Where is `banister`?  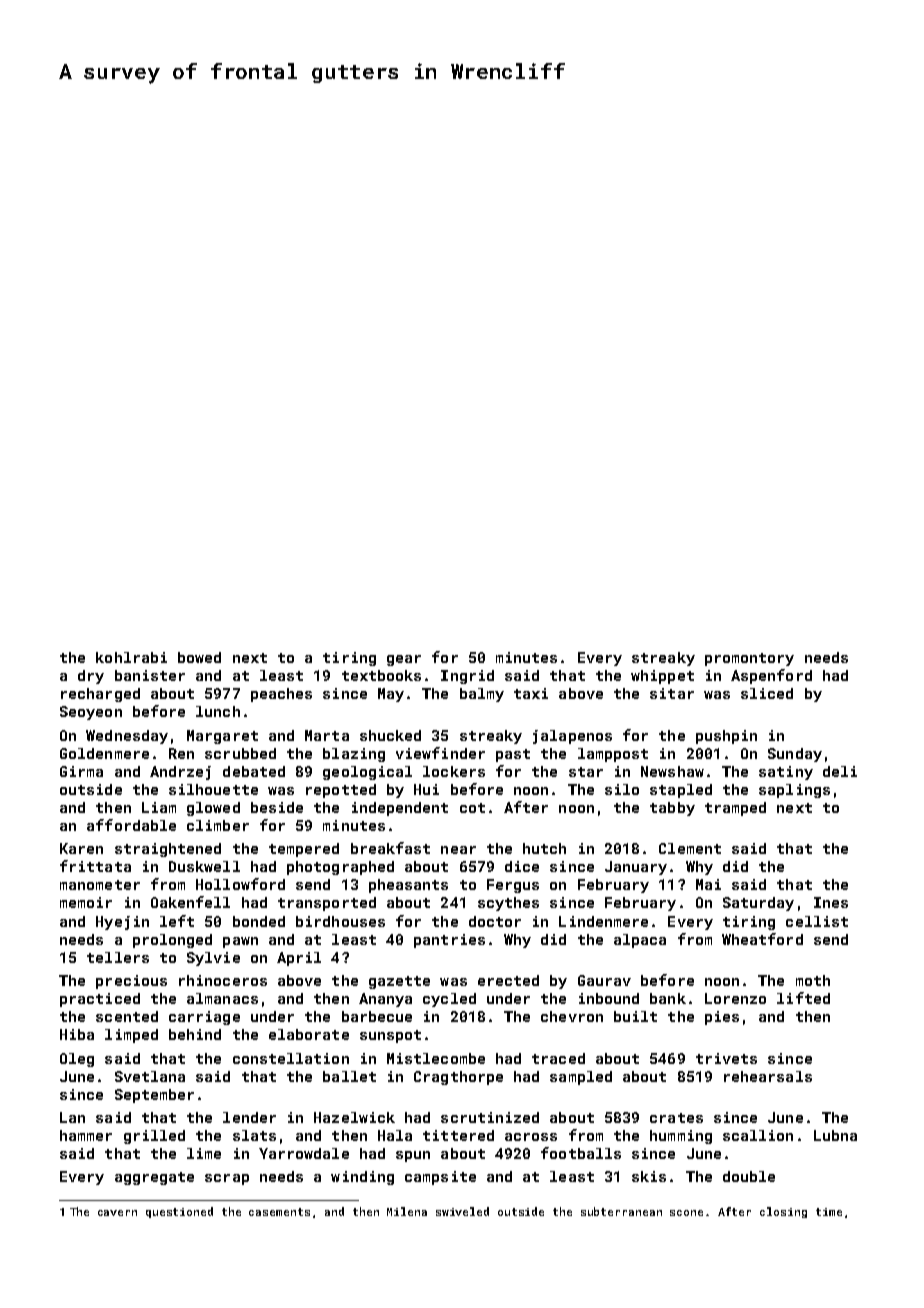 banister is located at coordinates (150, 675).
